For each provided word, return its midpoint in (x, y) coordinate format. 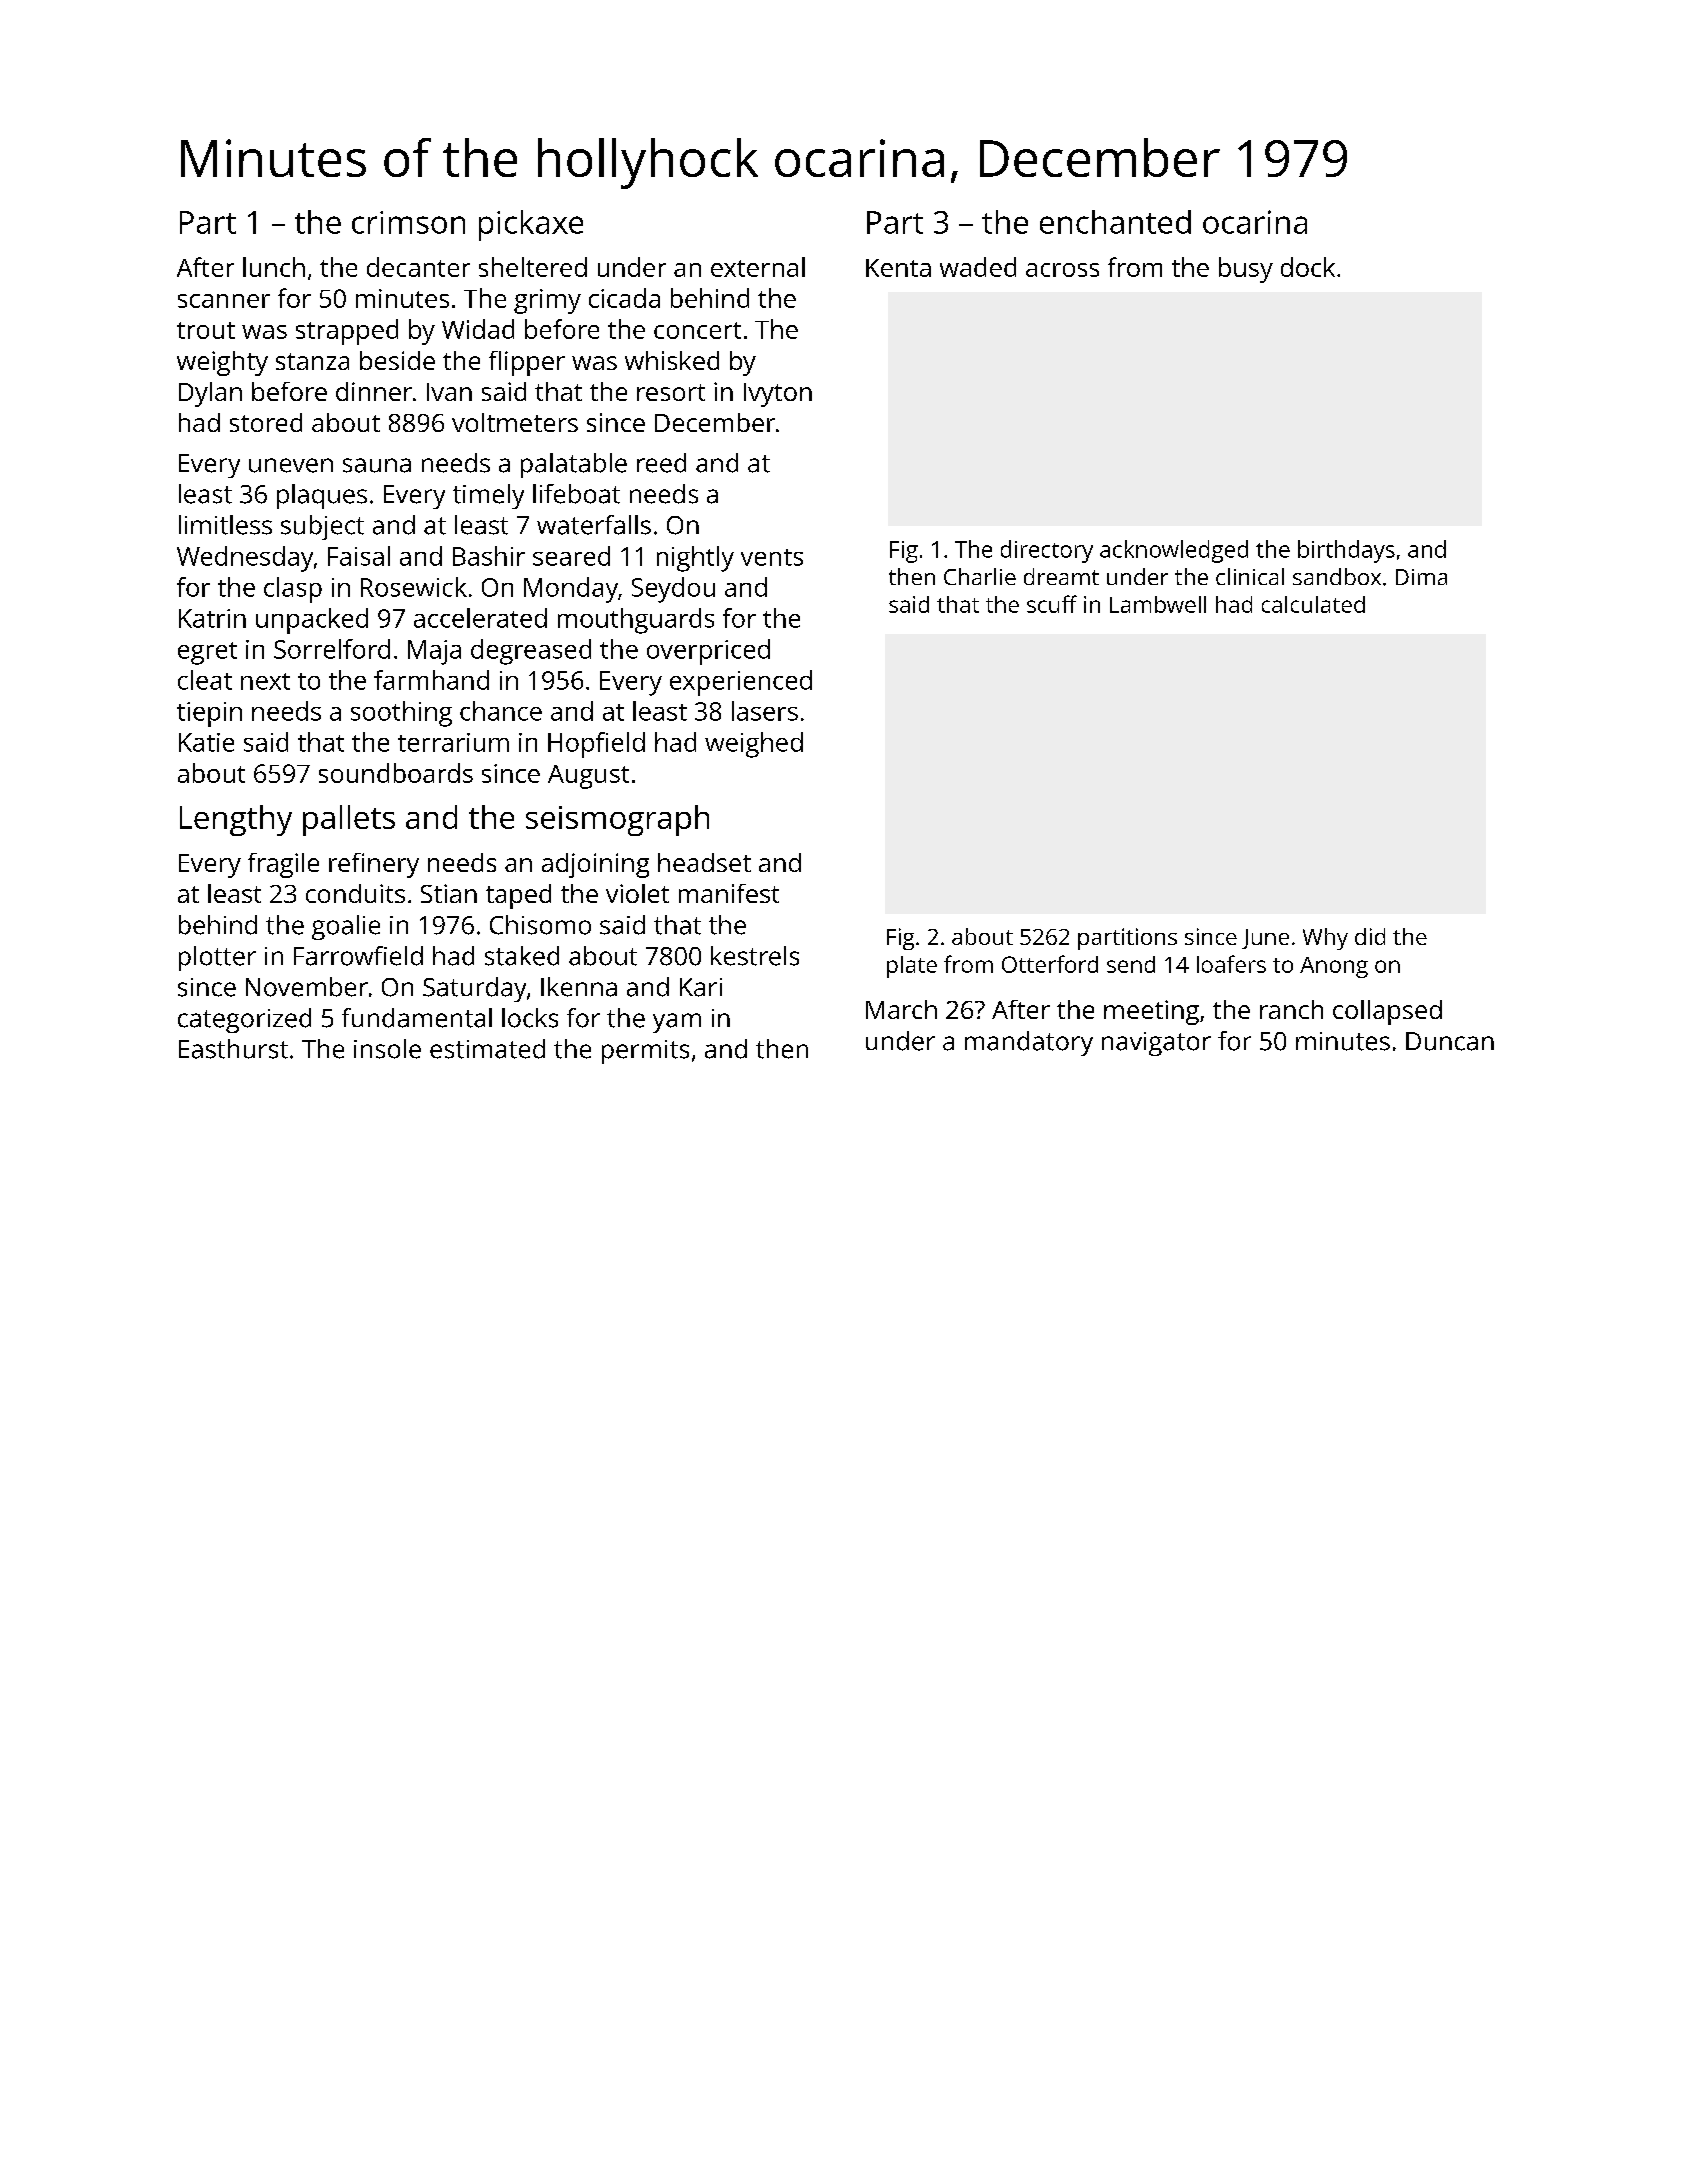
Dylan (210, 394)
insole (387, 1049)
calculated (1313, 604)
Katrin (212, 618)
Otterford (1050, 964)
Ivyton (778, 395)
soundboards (396, 773)
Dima (1421, 577)
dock (1308, 267)
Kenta (898, 268)
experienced (741, 683)
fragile (283, 865)
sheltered (533, 267)
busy (1246, 270)
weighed (754, 745)
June (1265, 939)
